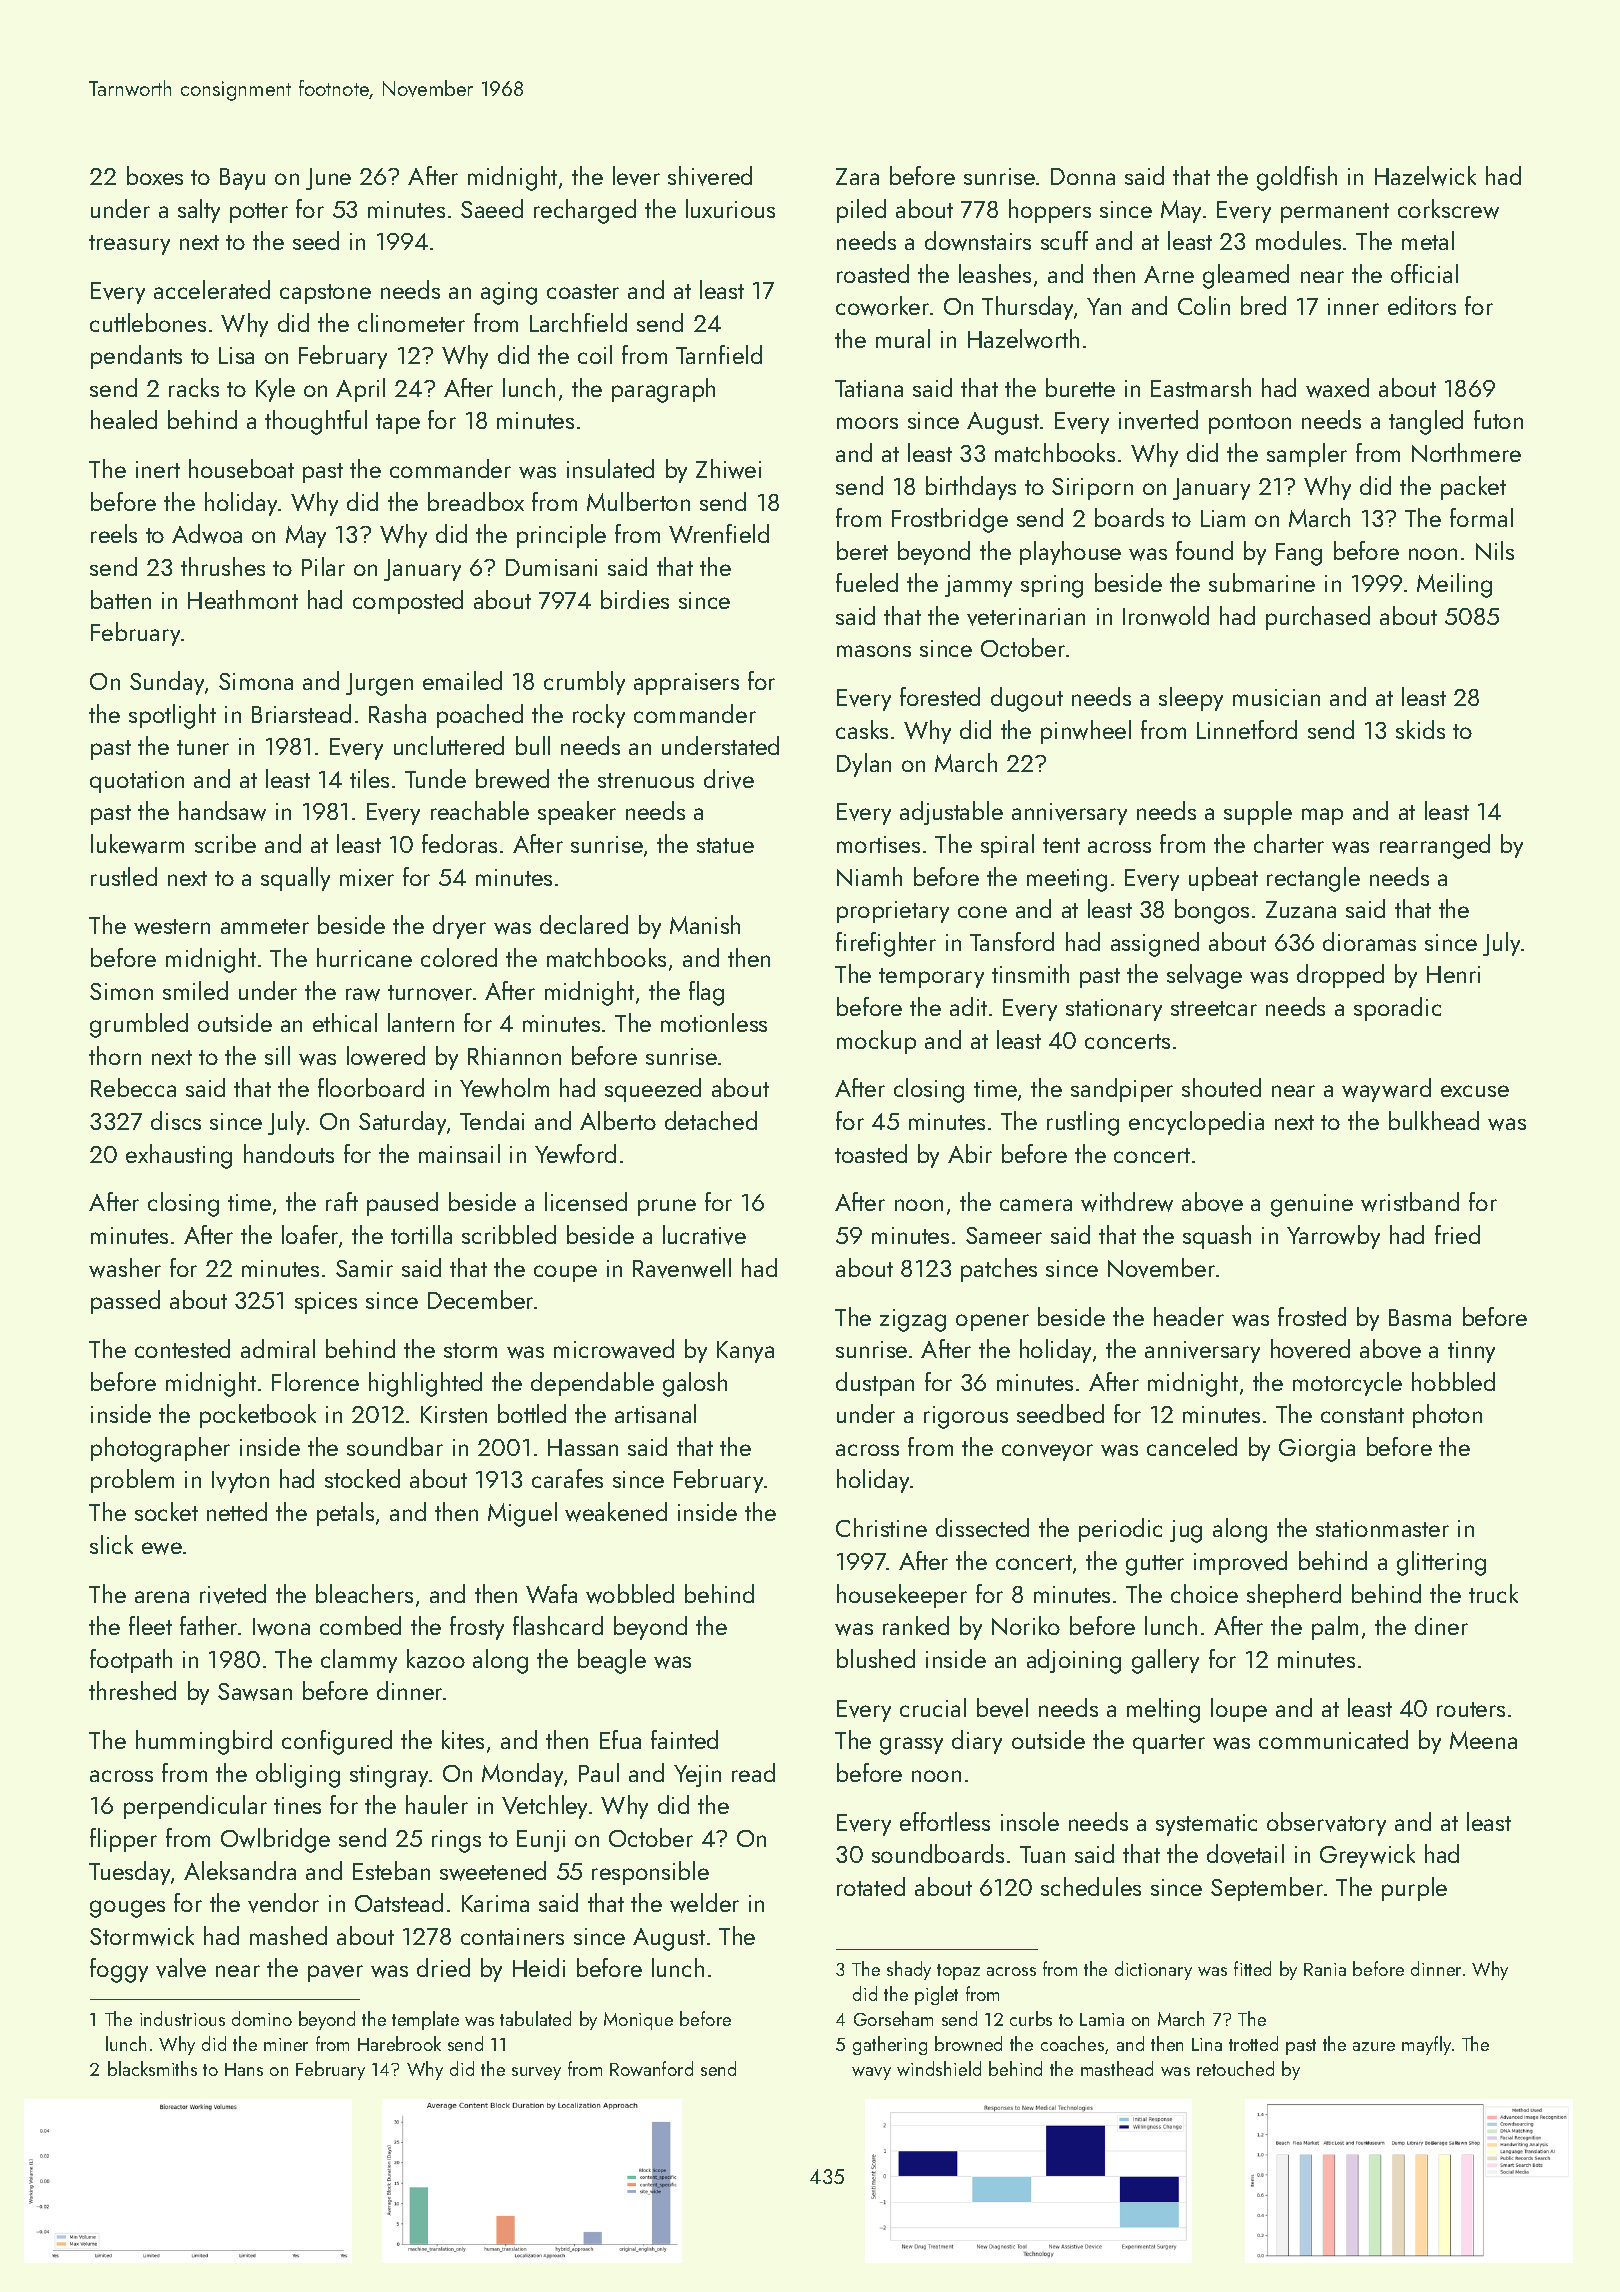  I want to click on smiled, so click(195, 990).
